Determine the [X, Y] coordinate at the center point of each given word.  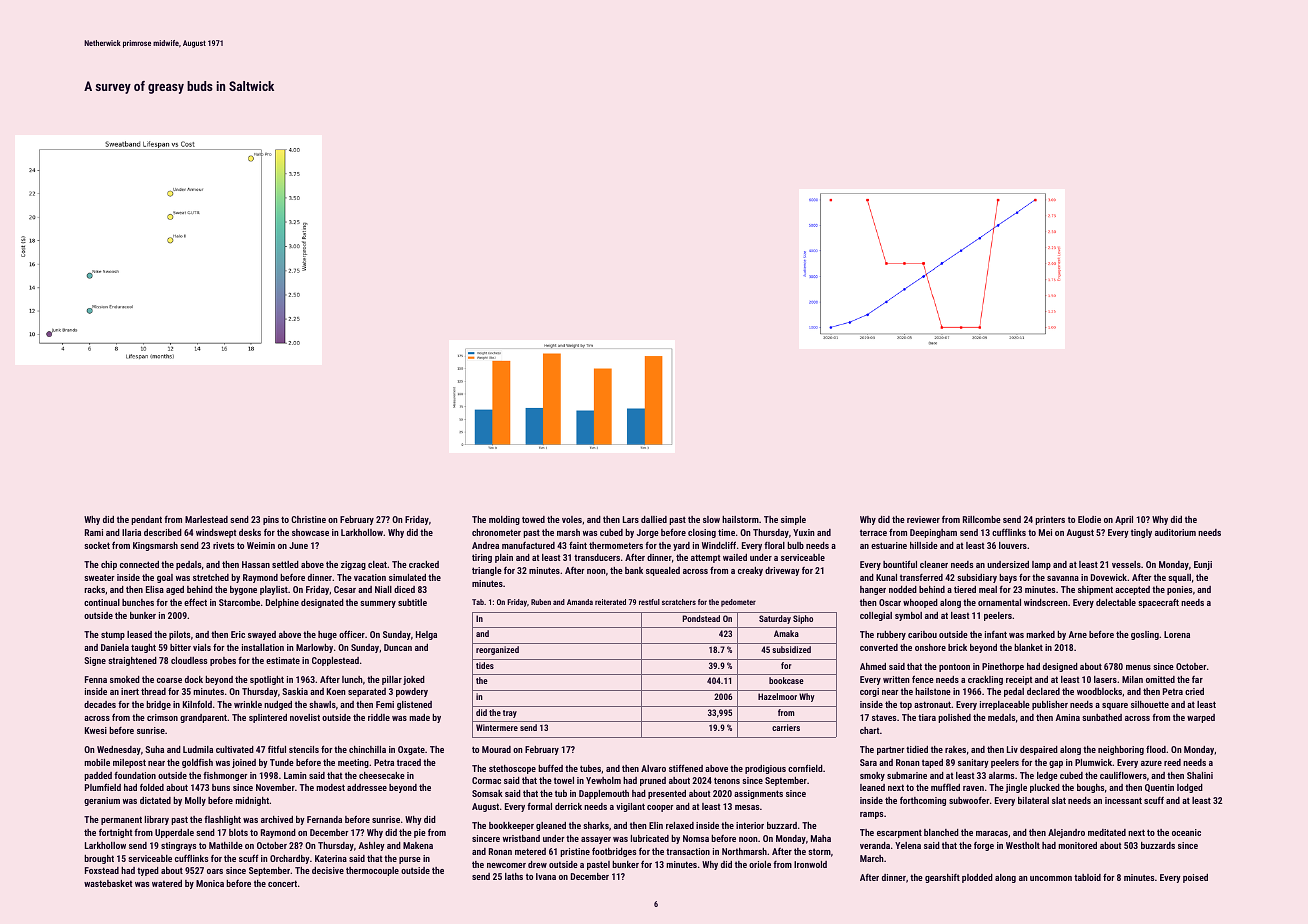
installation [263, 647]
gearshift [942, 878]
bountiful [900, 564]
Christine [308, 519]
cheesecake [382, 775]
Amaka [786, 633]
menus [1138, 667]
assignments [758, 794]
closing [702, 533]
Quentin [1159, 788]
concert [282, 883]
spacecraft [1158, 603]
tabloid [1087, 877]
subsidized [791, 649]
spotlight [267, 680]
